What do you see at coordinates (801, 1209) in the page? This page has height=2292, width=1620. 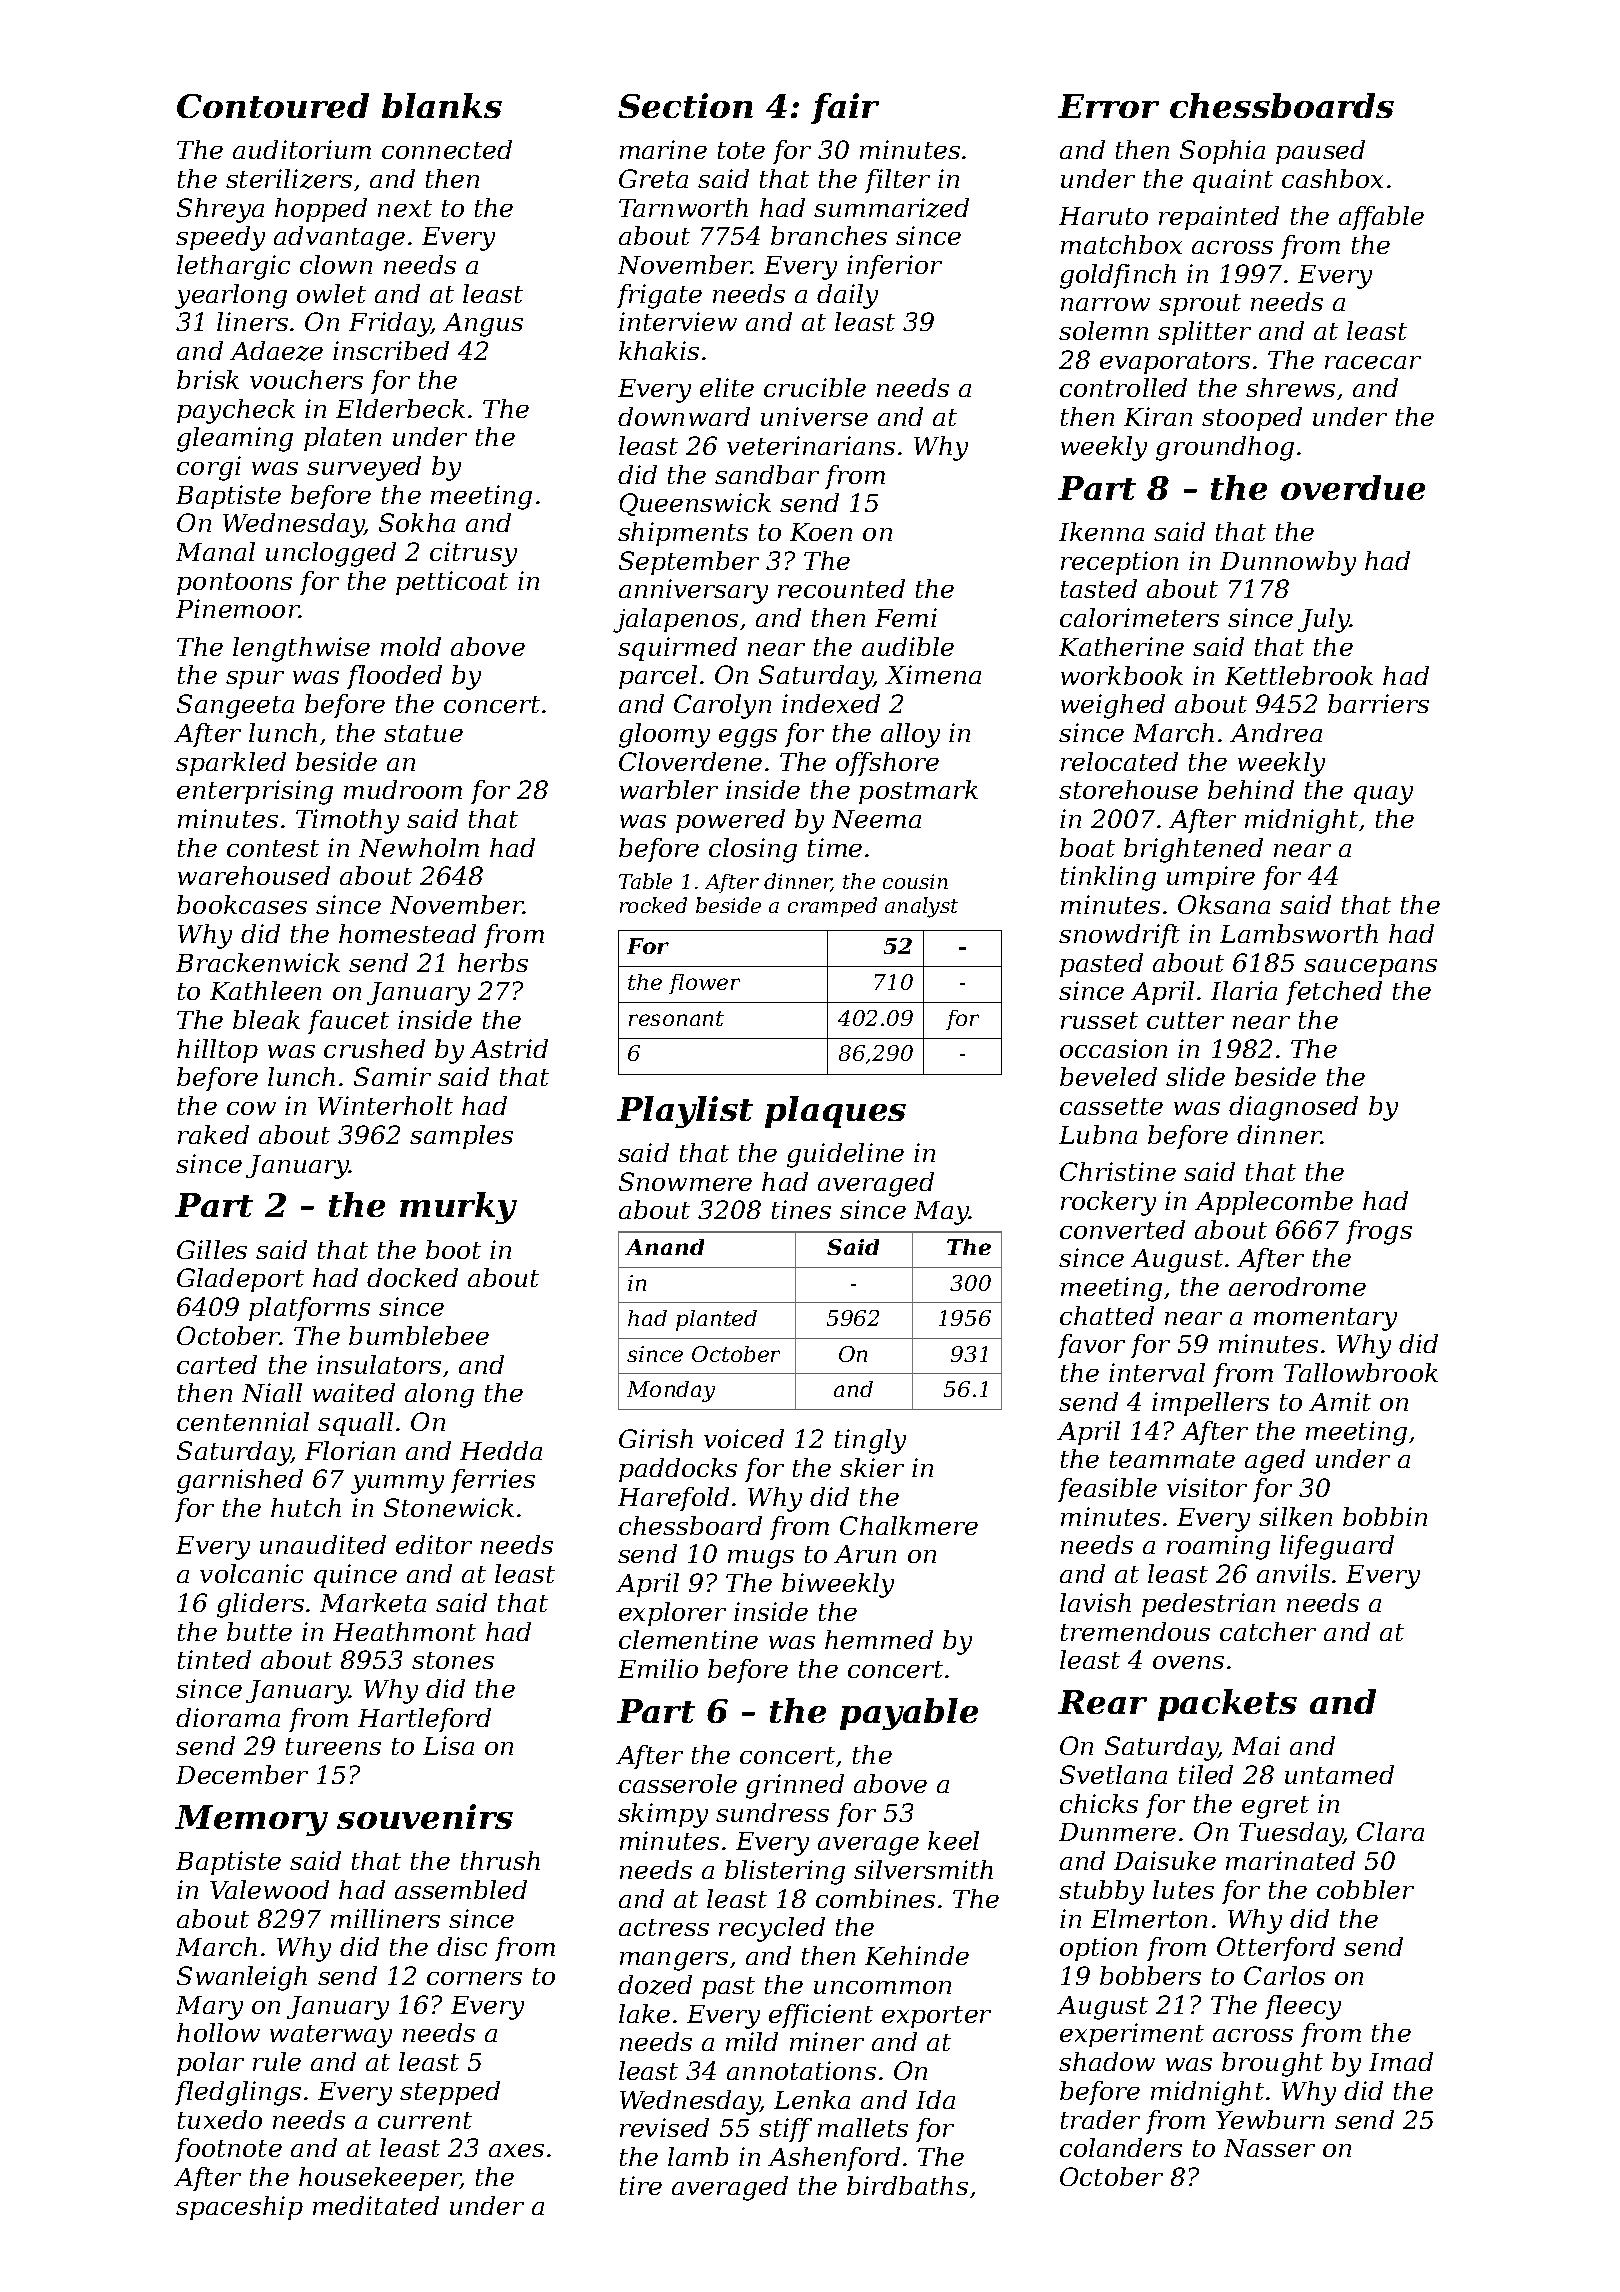 I see `tines` at bounding box center [801, 1209].
